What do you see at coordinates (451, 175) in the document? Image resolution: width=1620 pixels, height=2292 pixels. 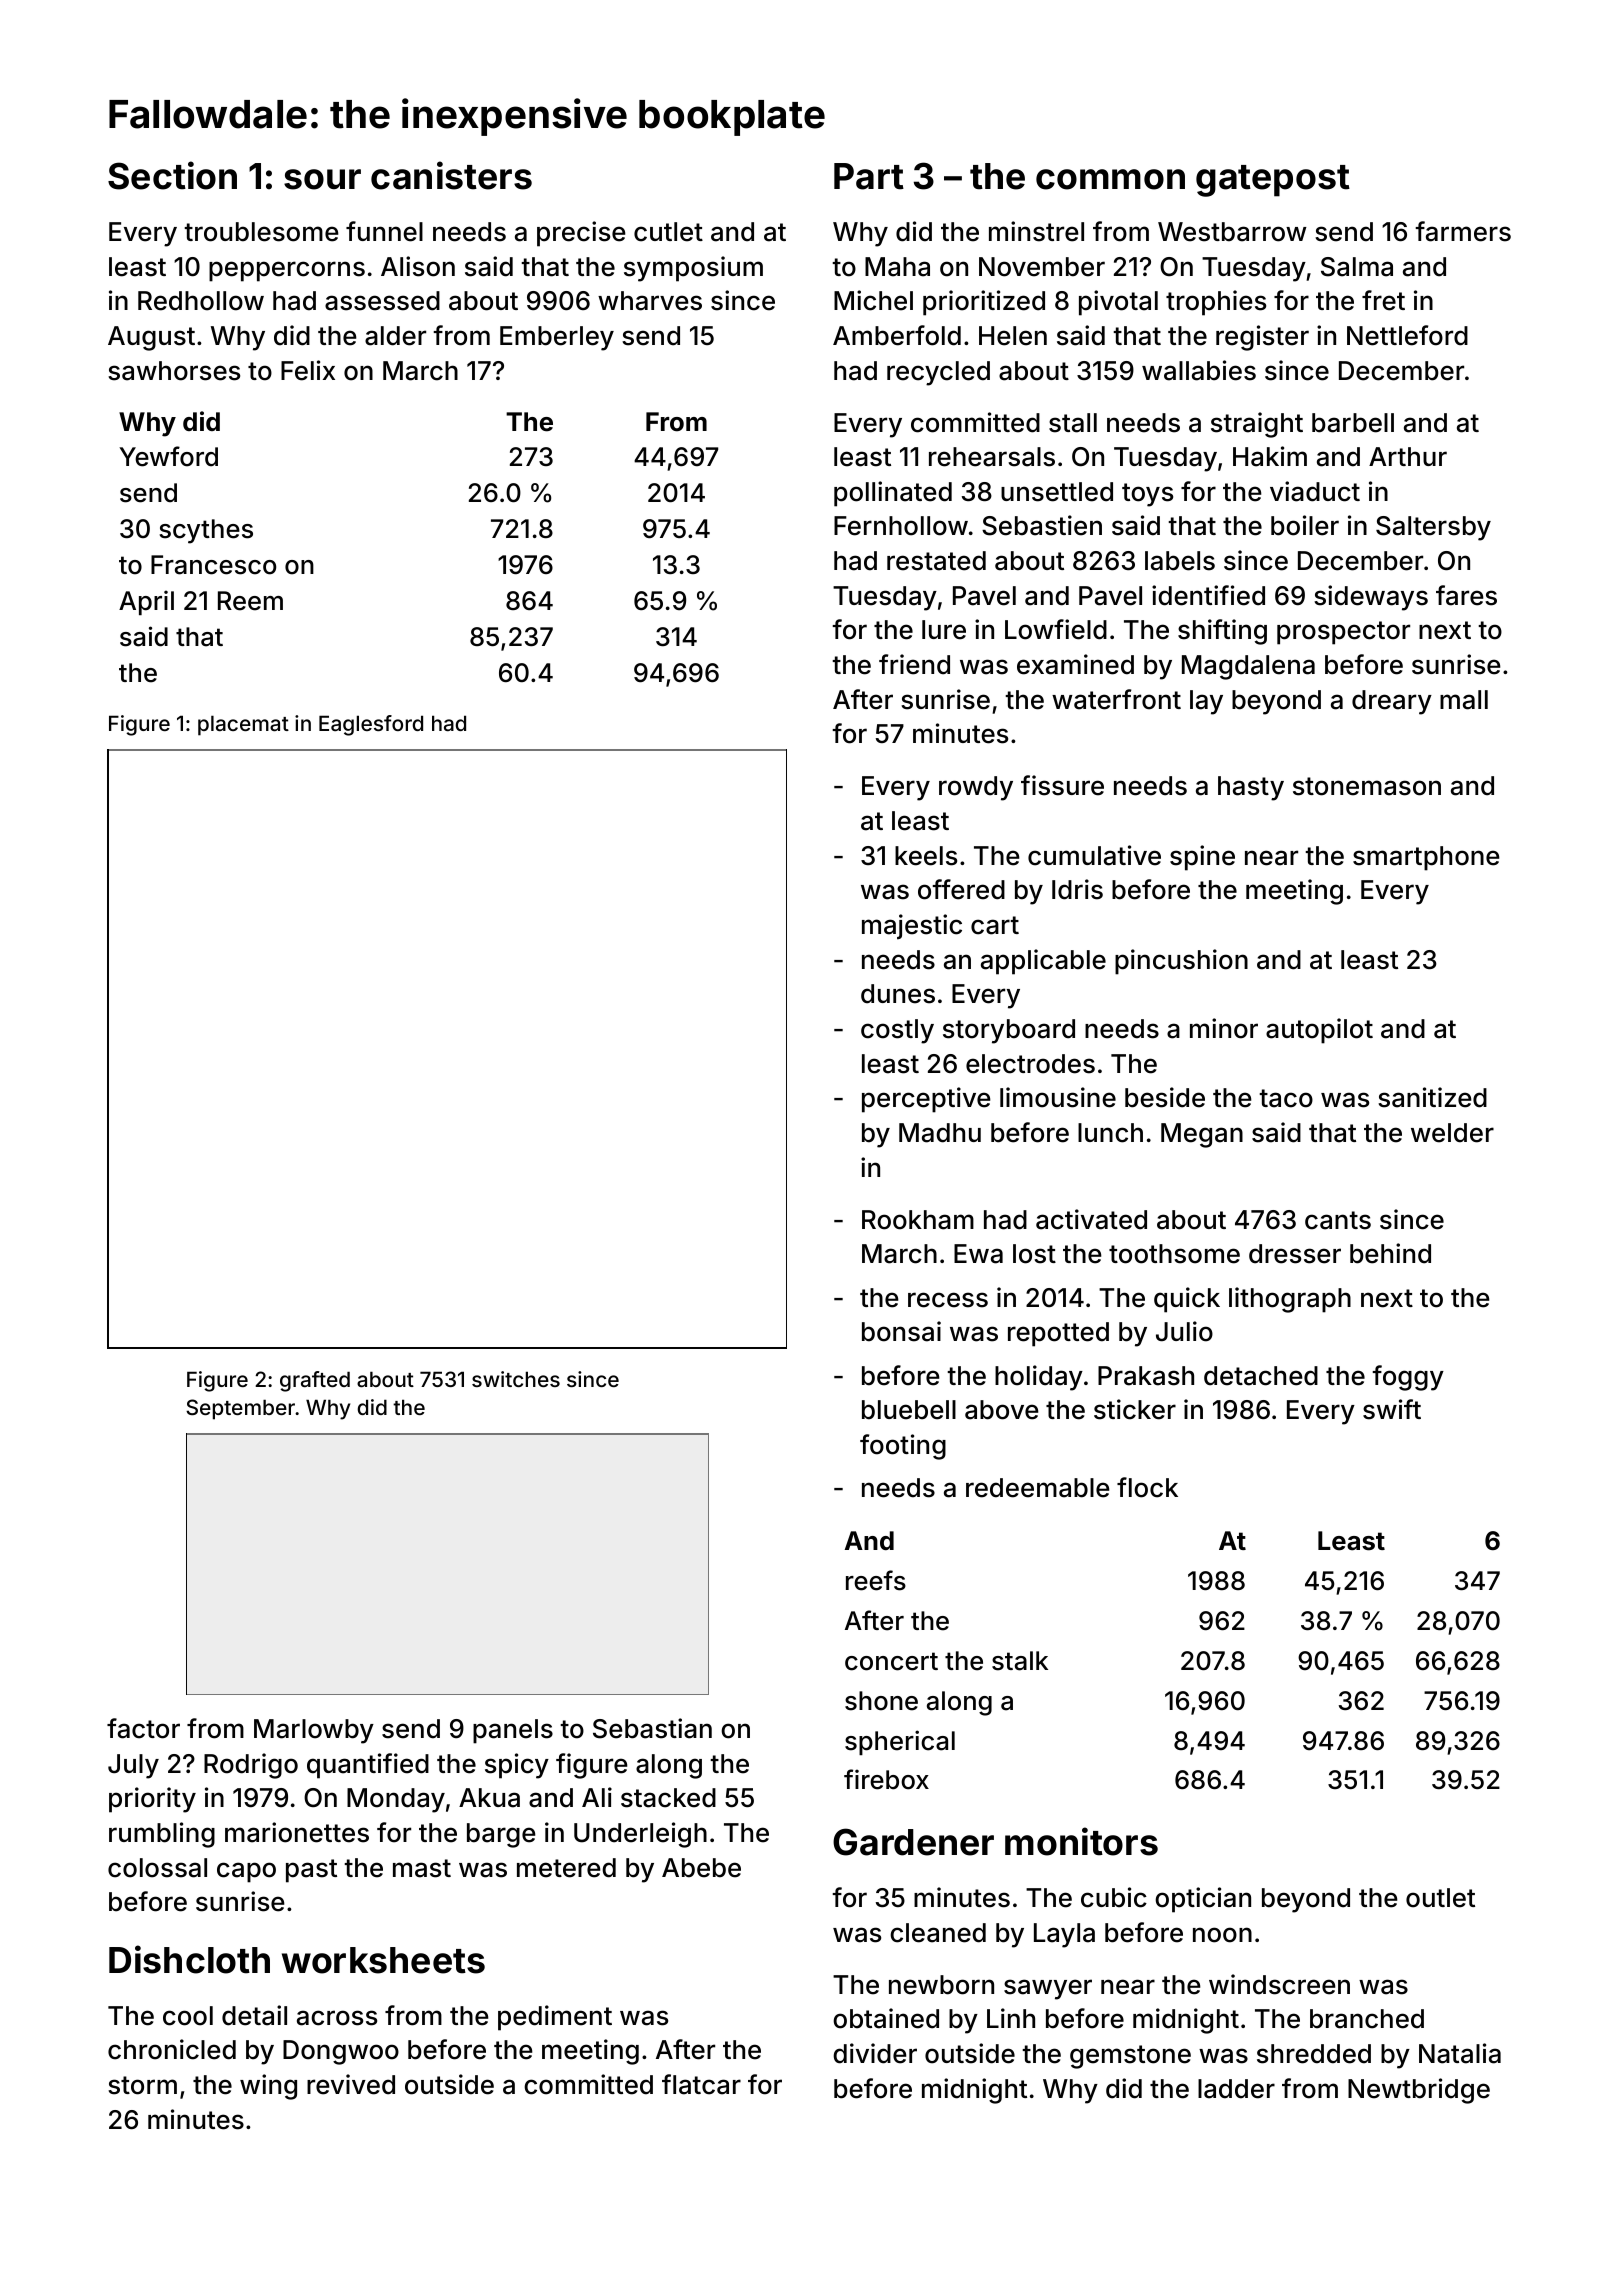 I see `canisters` at bounding box center [451, 175].
